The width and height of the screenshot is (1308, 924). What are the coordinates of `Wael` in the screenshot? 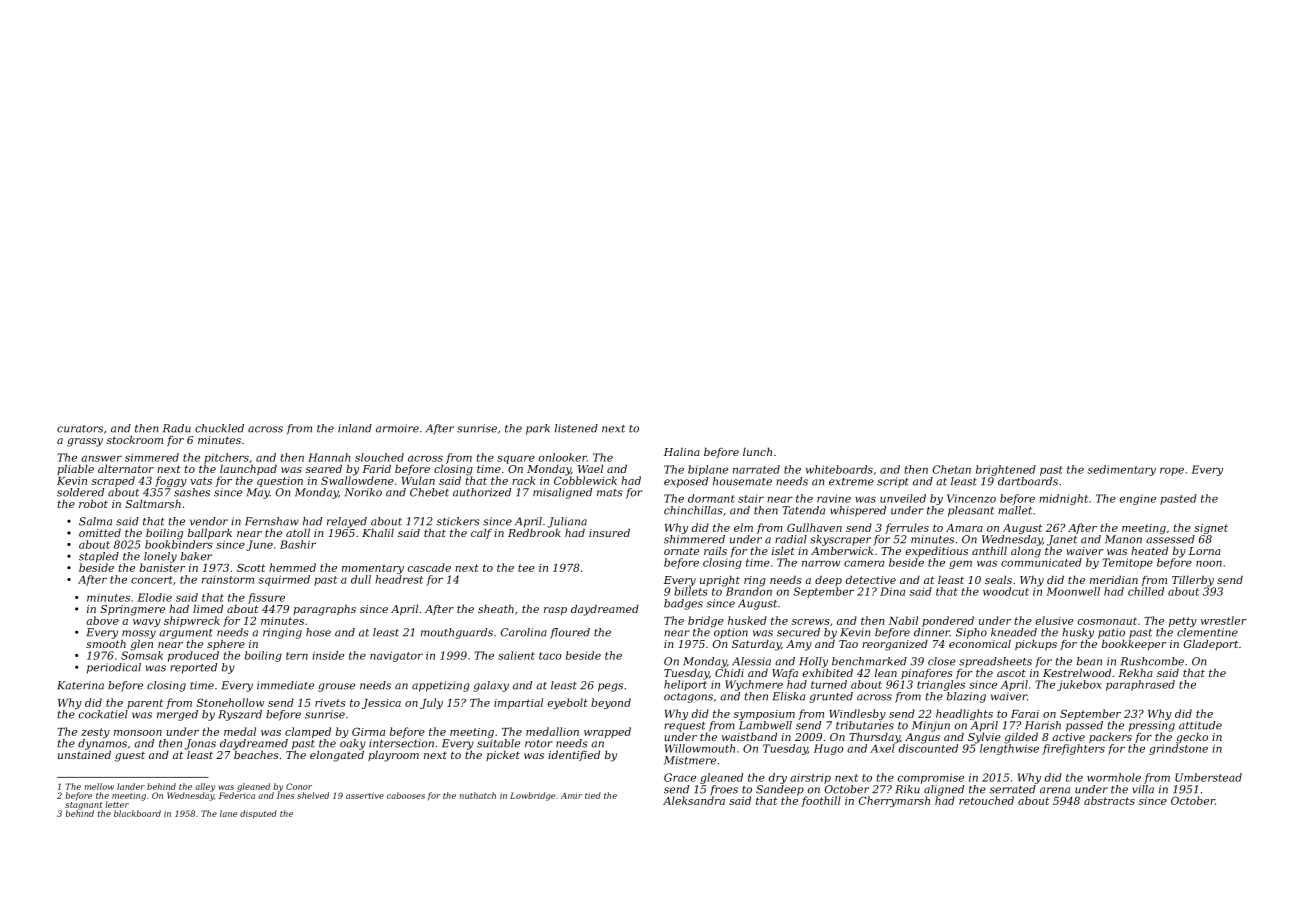 It's located at (590, 468).
